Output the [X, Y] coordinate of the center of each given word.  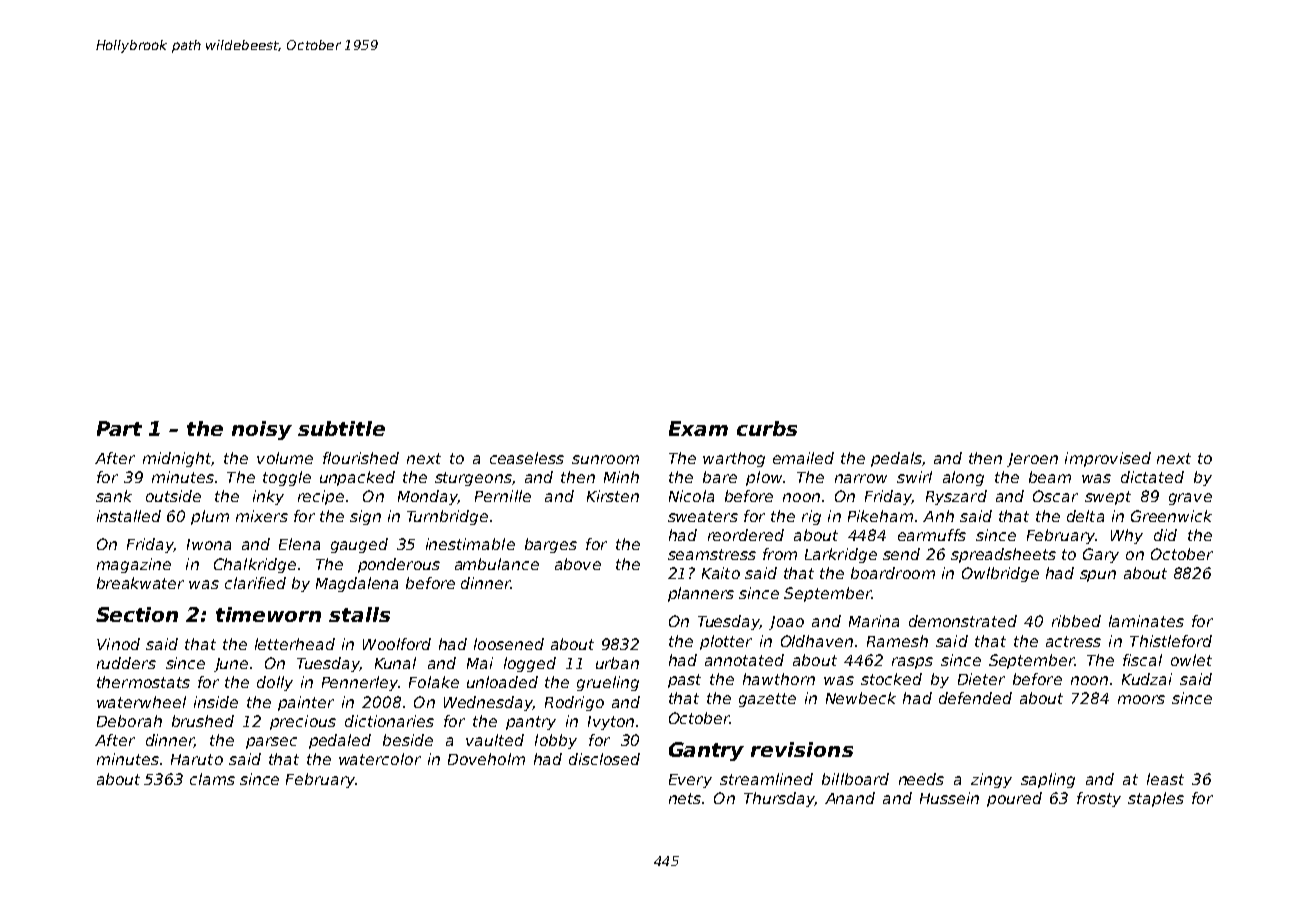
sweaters [703, 516]
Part [119, 428]
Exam [698, 428]
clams [212, 779]
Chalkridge [255, 565]
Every [690, 781]
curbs [767, 428]
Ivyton [611, 723]
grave [1190, 499]
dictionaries [389, 721]
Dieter [981, 679]
